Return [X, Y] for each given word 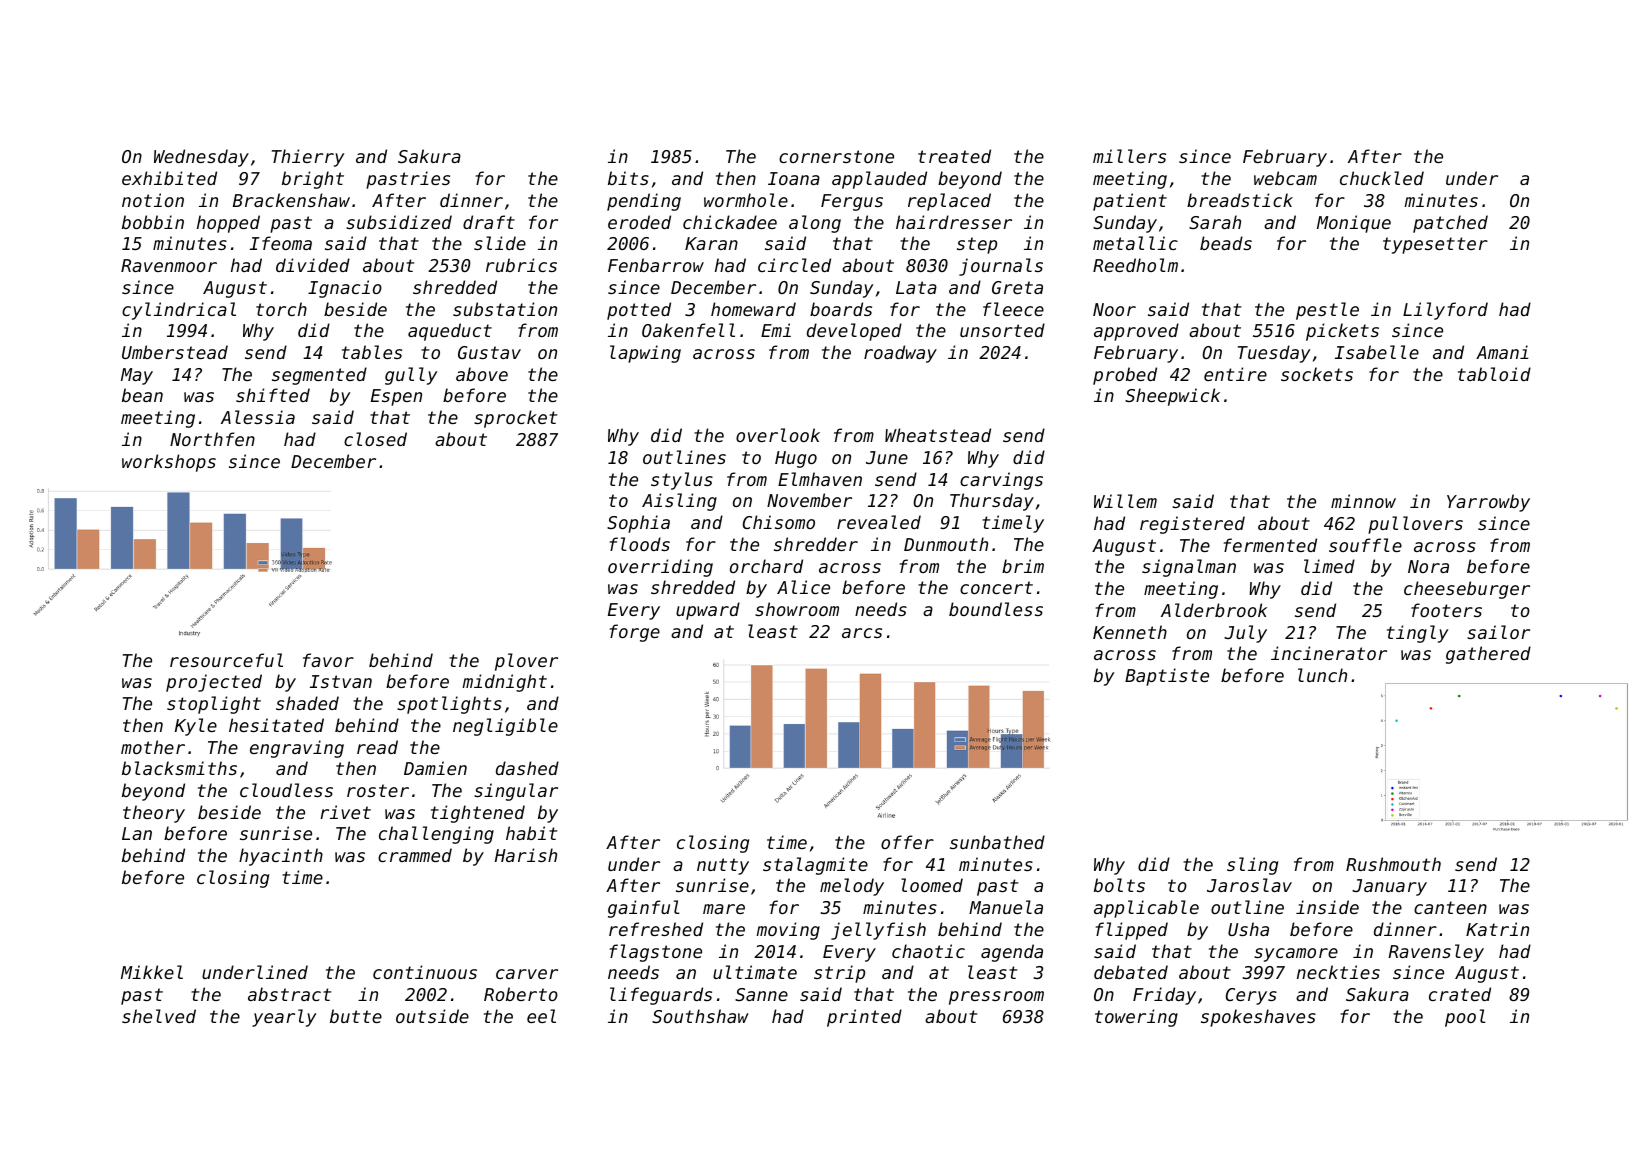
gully [411, 376]
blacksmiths [179, 768]
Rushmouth [1393, 864]
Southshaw [700, 1016]
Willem [1125, 501]
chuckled [1382, 178]
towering [1136, 1018]
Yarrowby [1488, 503]
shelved [159, 1016]
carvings [1001, 481]
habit [531, 833]
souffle [1365, 545]
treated [954, 156]
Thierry [308, 158]
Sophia [638, 524]
